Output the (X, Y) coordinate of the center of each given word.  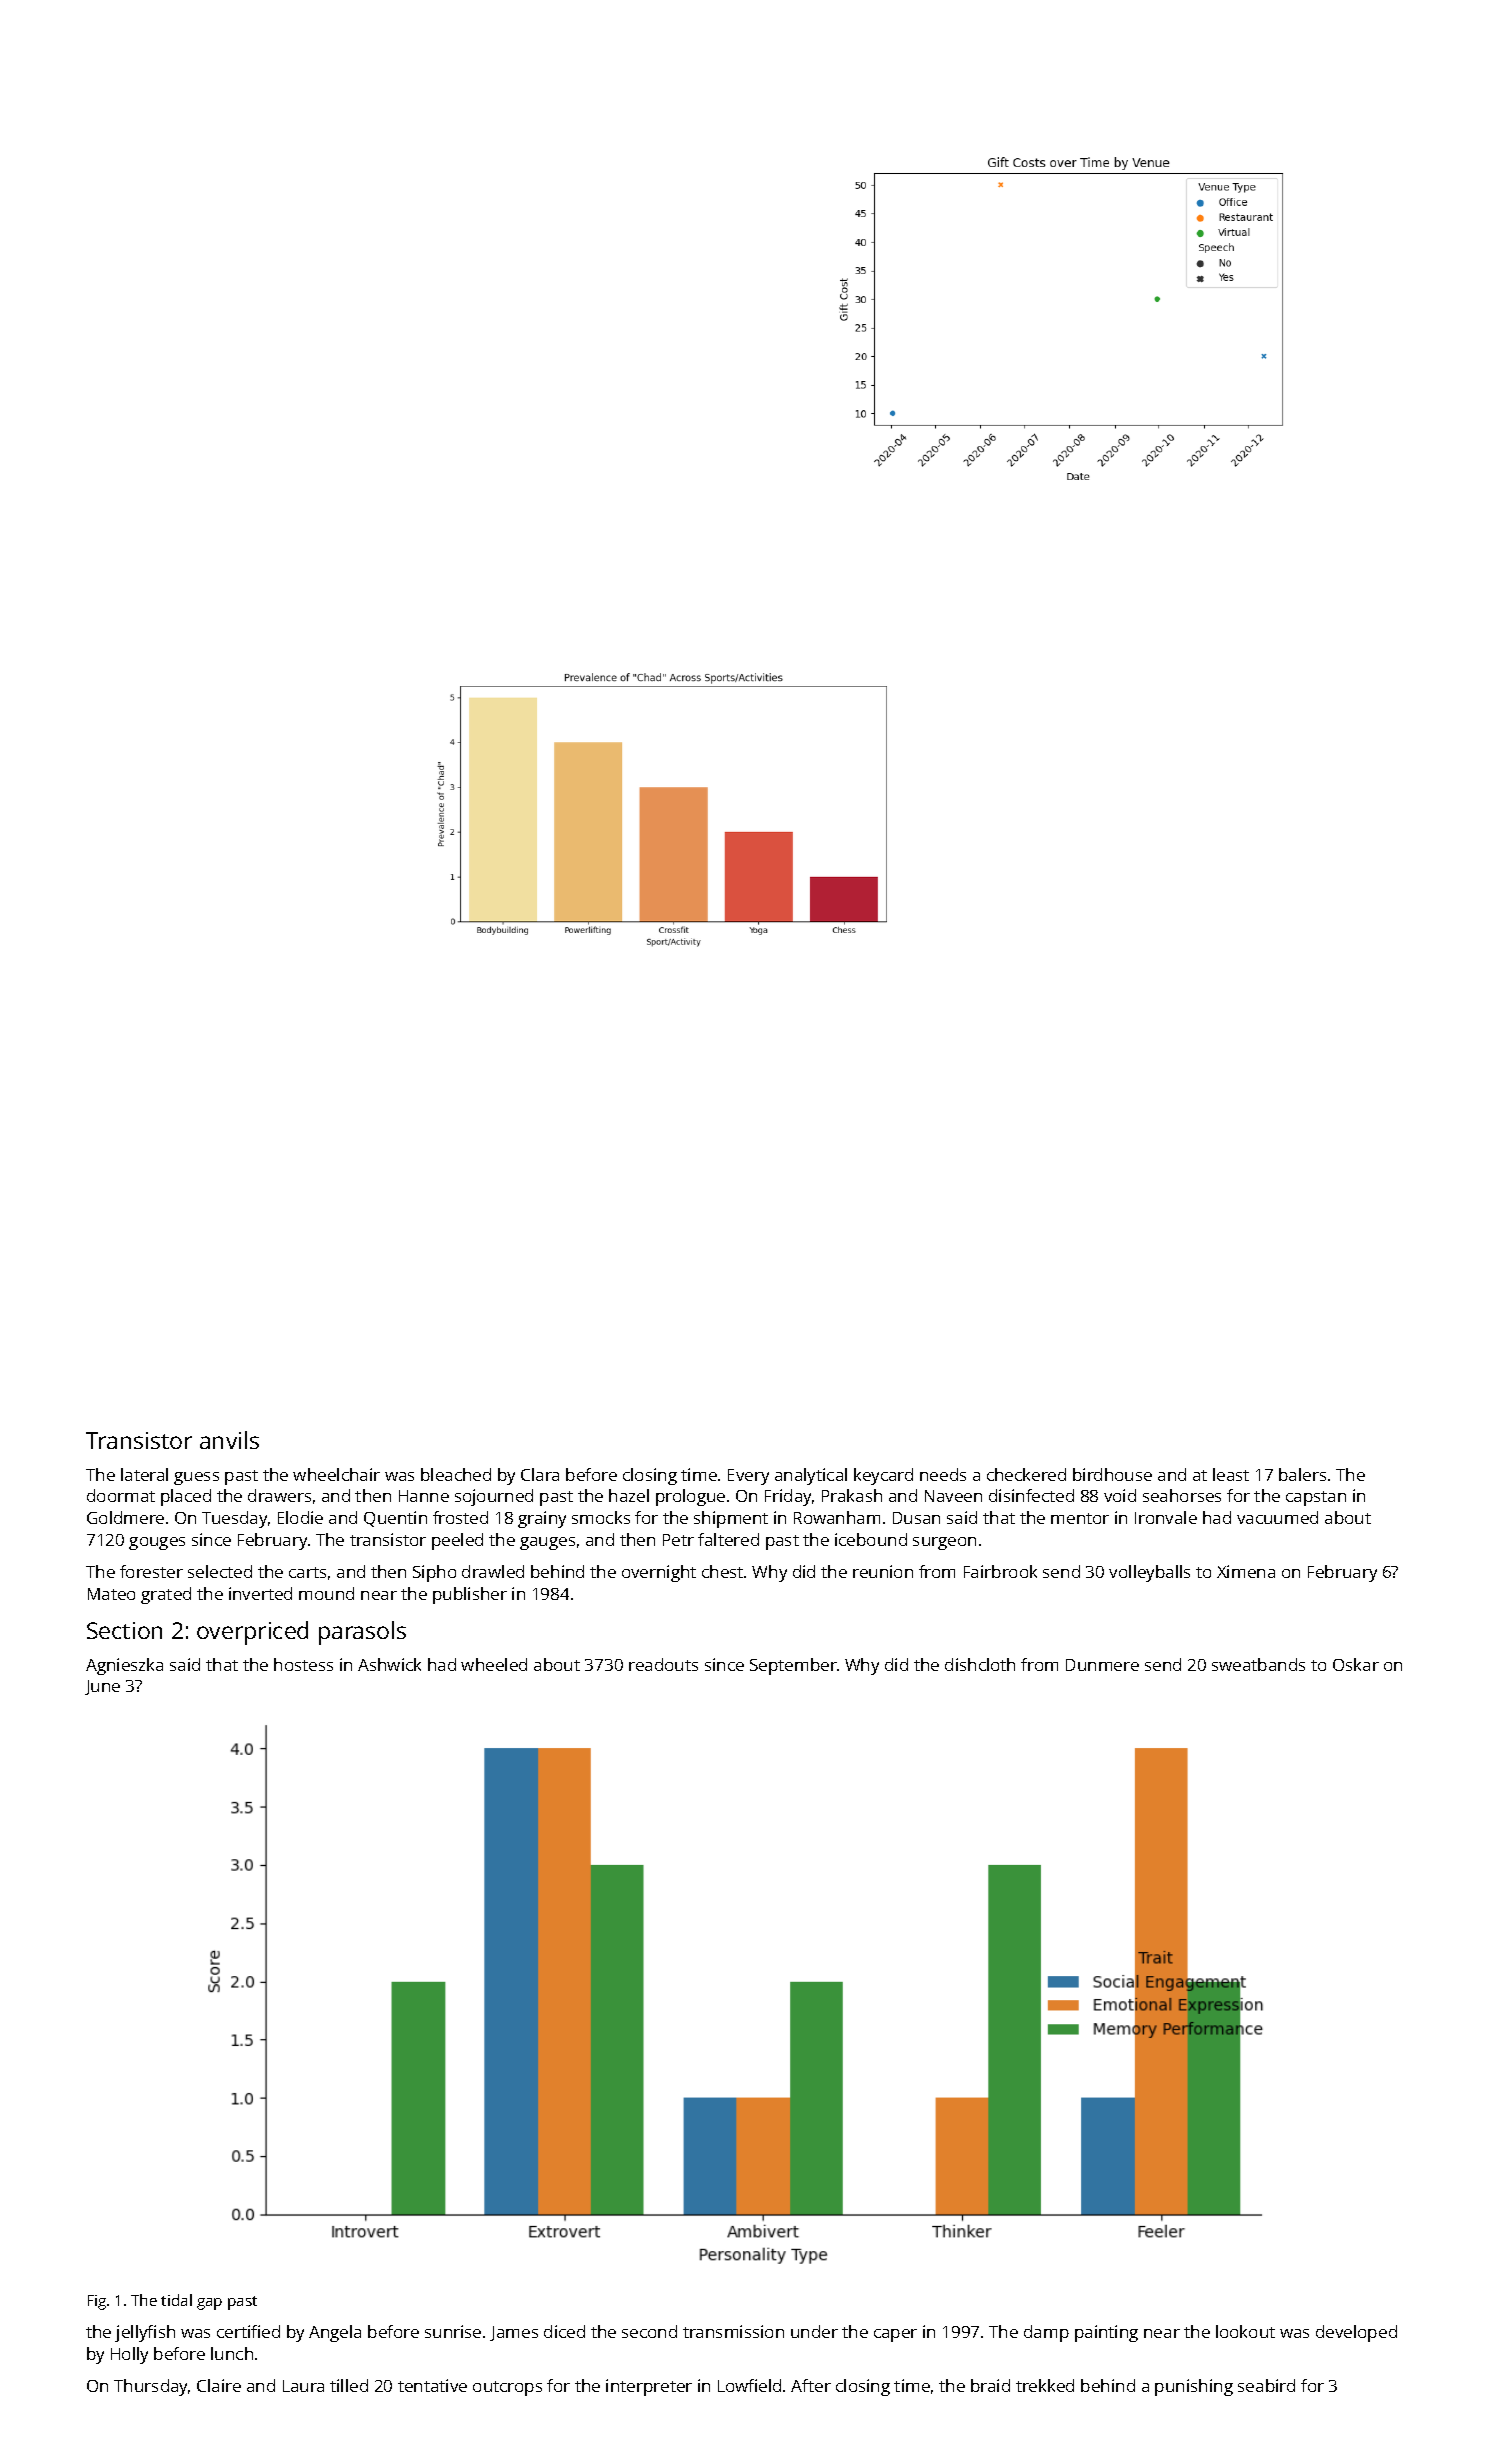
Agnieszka (124, 1666)
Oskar (1356, 1664)
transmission (733, 2331)
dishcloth (980, 1664)
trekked (1045, 2385)
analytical (811, 1476)
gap (209, 2304)
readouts (663, 1664)
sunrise (453, 2331)
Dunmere (1102, 1665)
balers (1302, 1474)
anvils (229, 1440)
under (814, 2331)
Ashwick (389, 1664)
